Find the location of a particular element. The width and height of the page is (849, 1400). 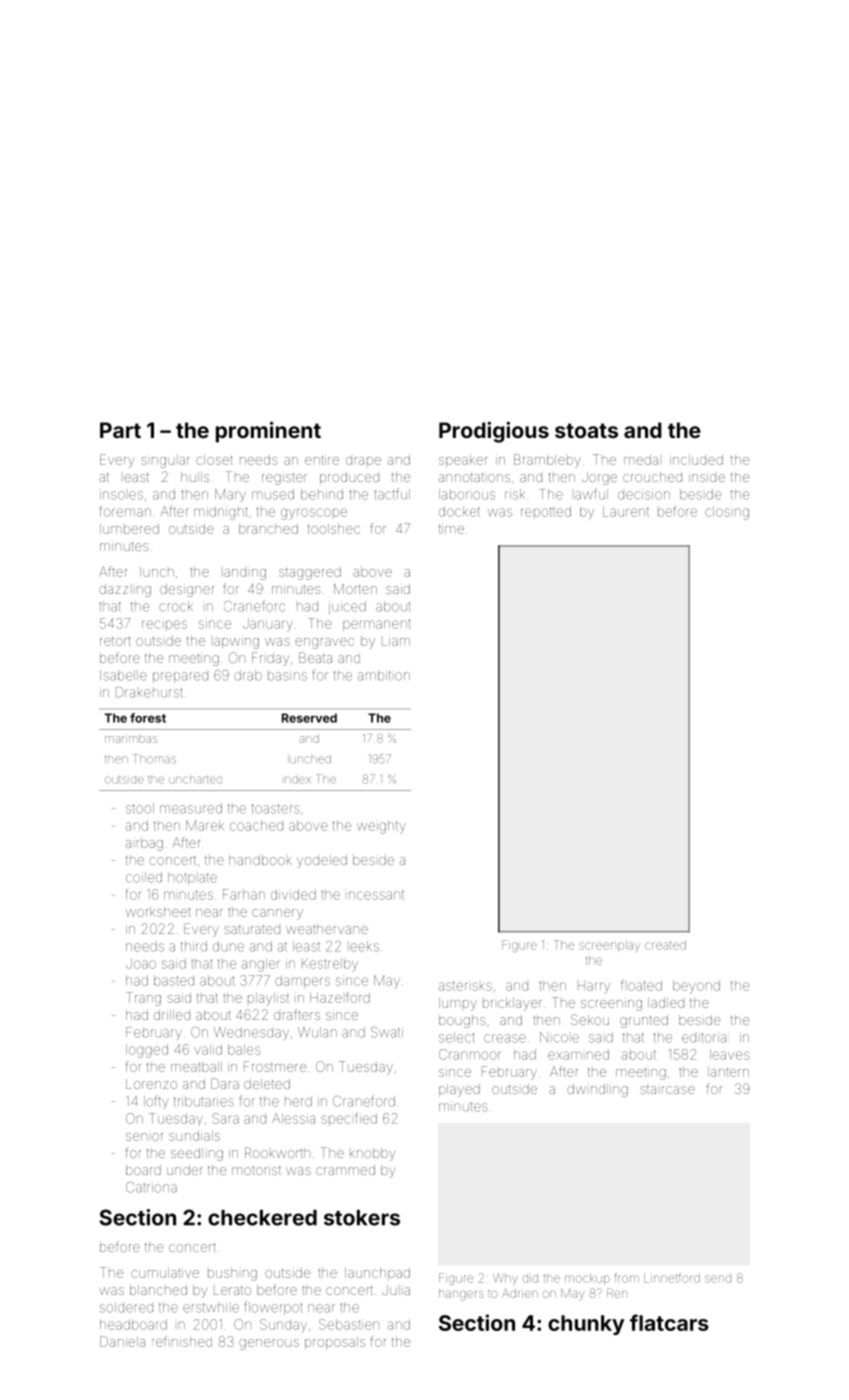

worksheet is located at coordinates (158, 912).
